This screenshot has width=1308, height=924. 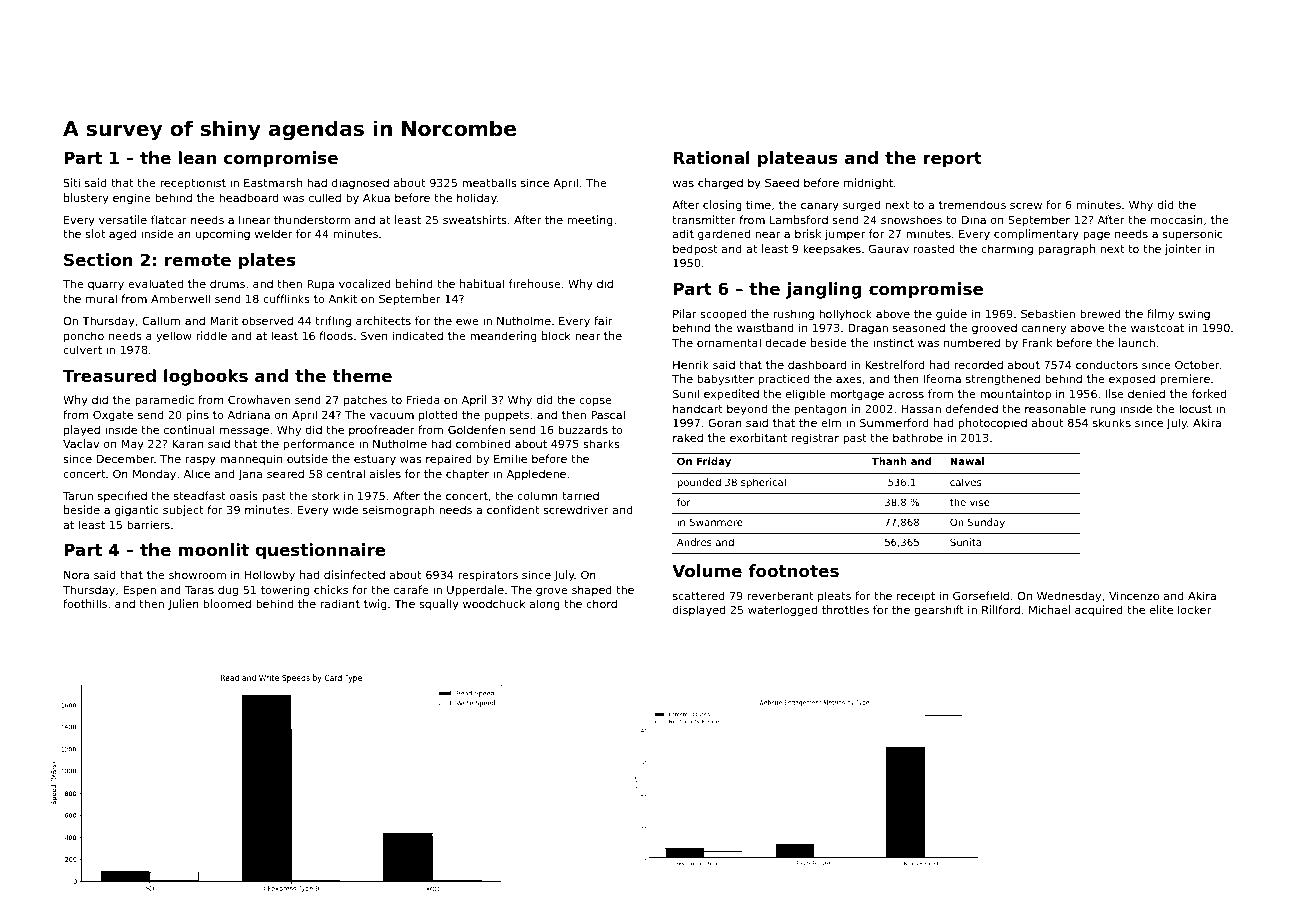 What do you see at coordinates (1177, 219) in the screenshot?
I see `moccasin` at bounding box center [1177, 219].
